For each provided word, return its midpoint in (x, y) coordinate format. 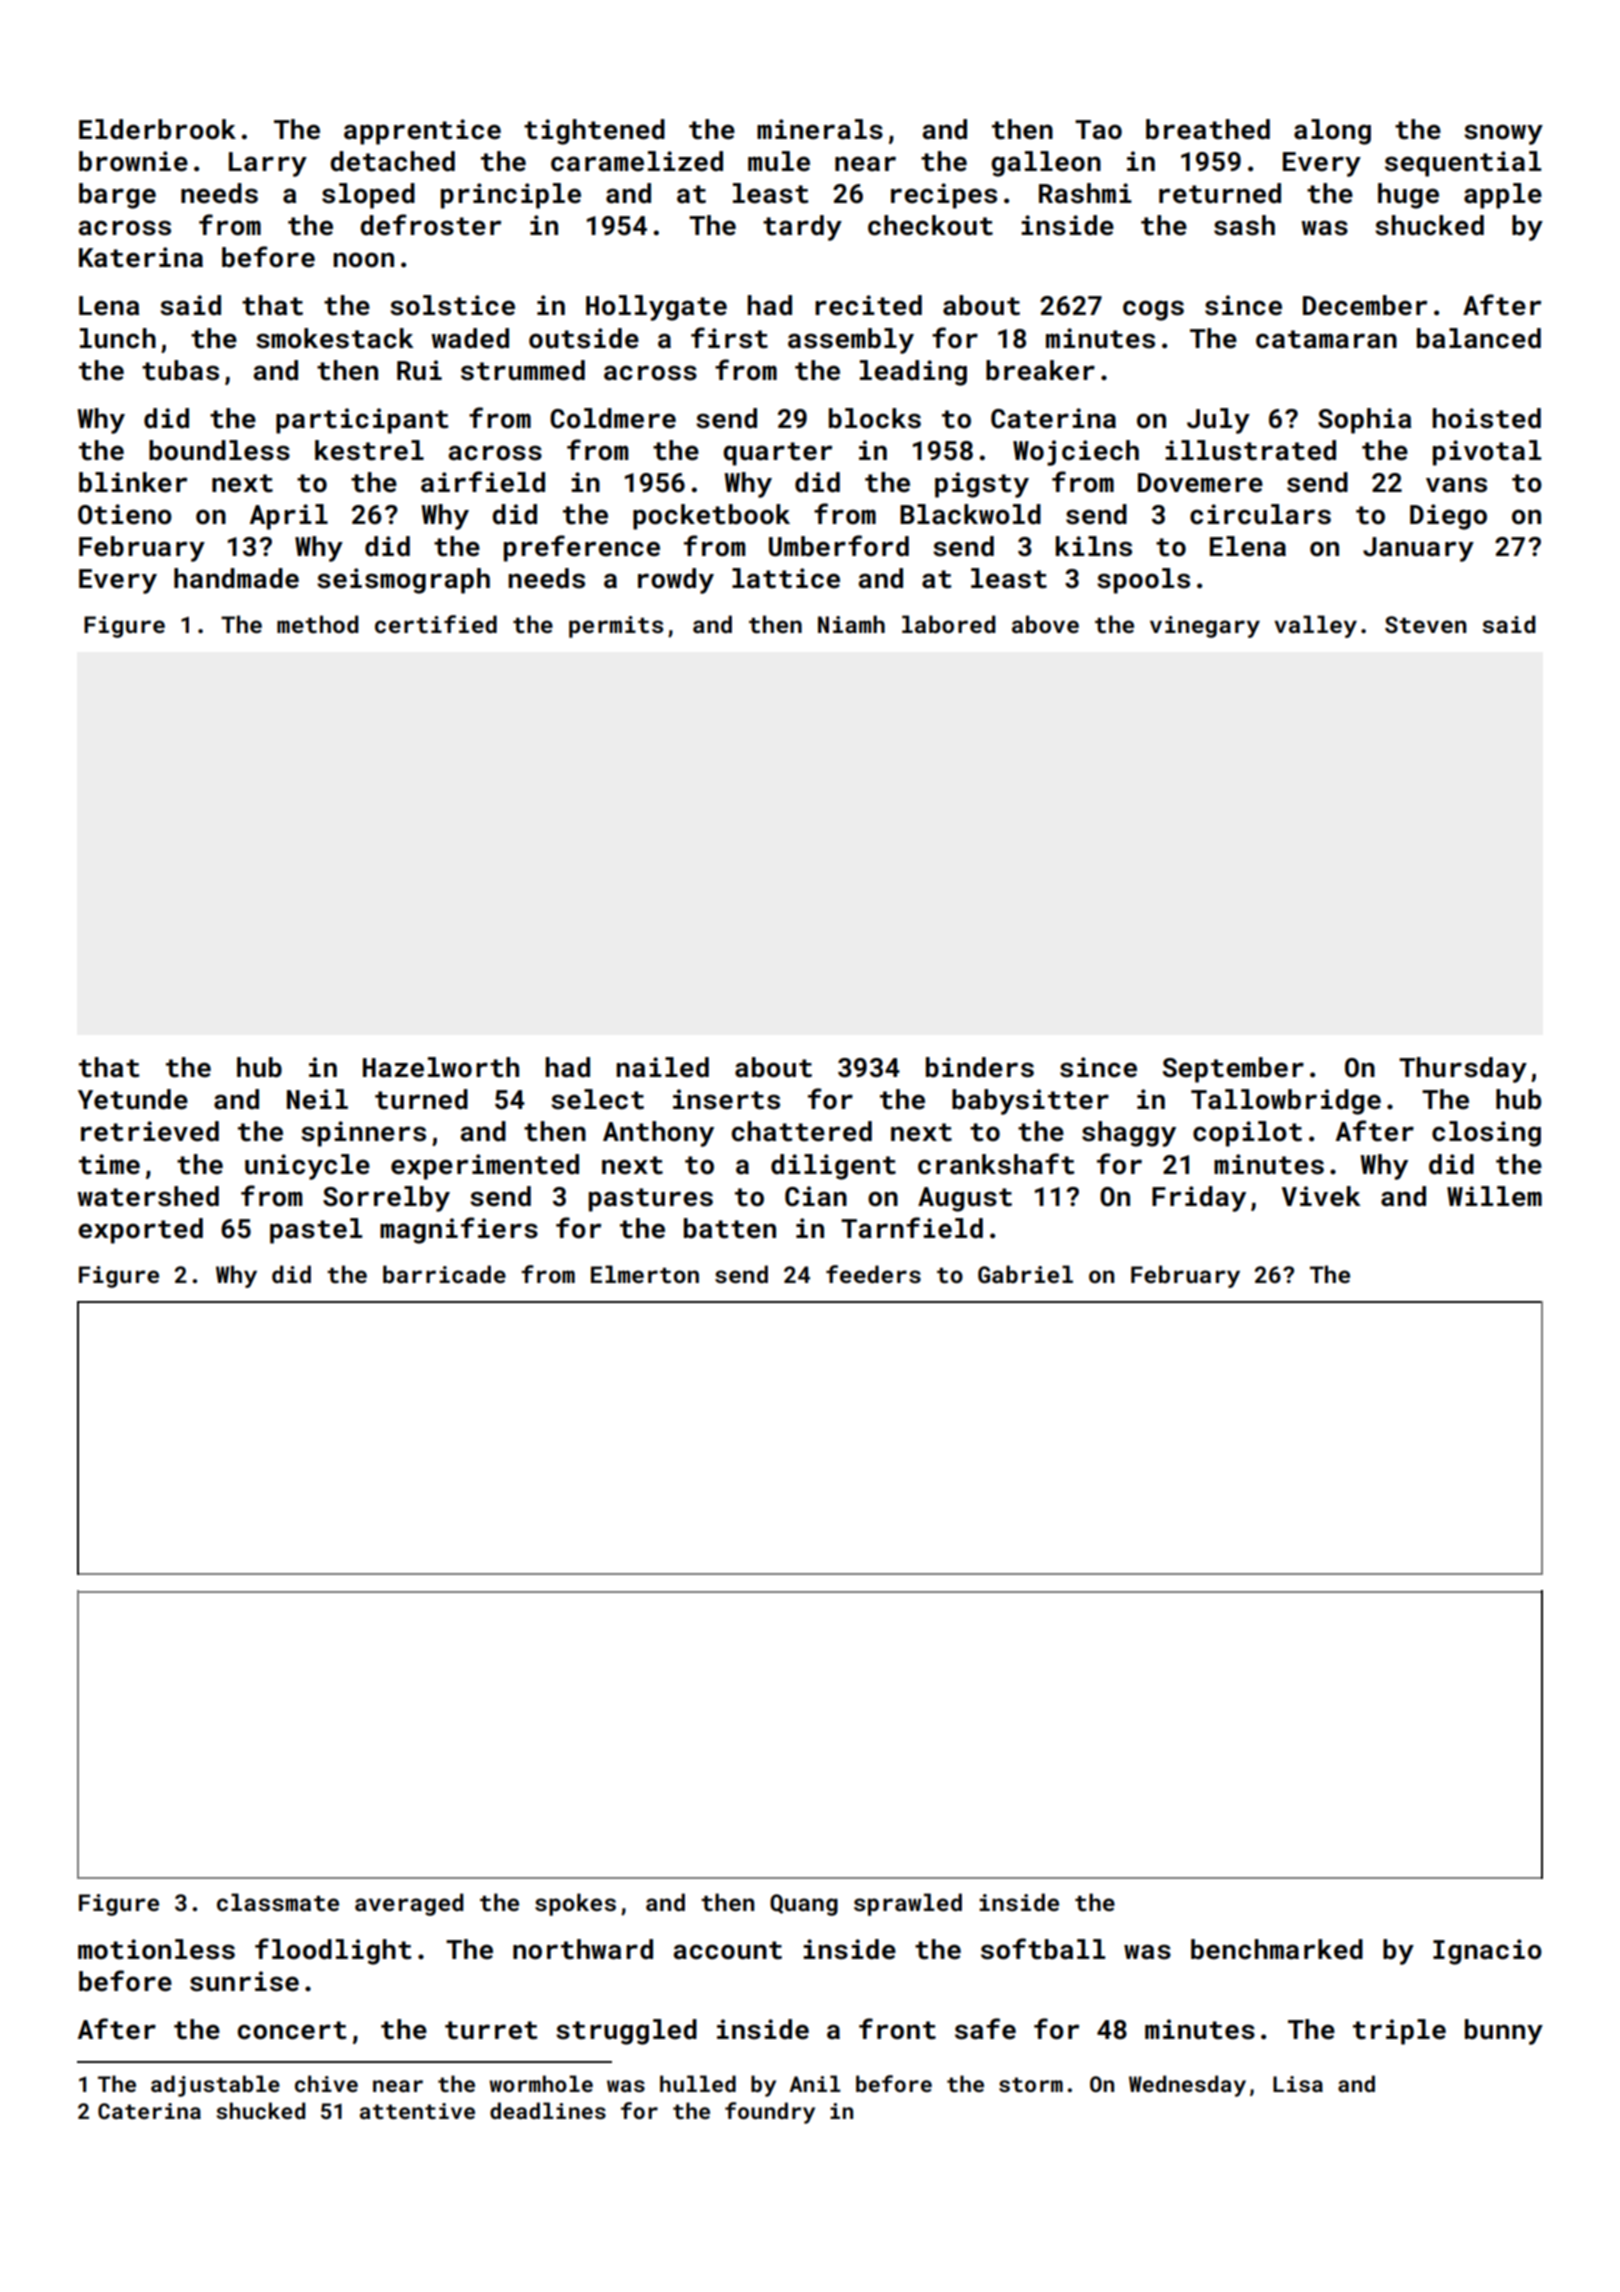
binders (980, 1067)
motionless (156, 1949)
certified (436, 624)
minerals (820, 129)
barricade (444, 1274)
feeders (873, 1274)
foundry (770, 2113)
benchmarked (1277, 1949)
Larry (268, 164)
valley (1315, 626)
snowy (1503, 134)
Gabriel (1025, 1274)
